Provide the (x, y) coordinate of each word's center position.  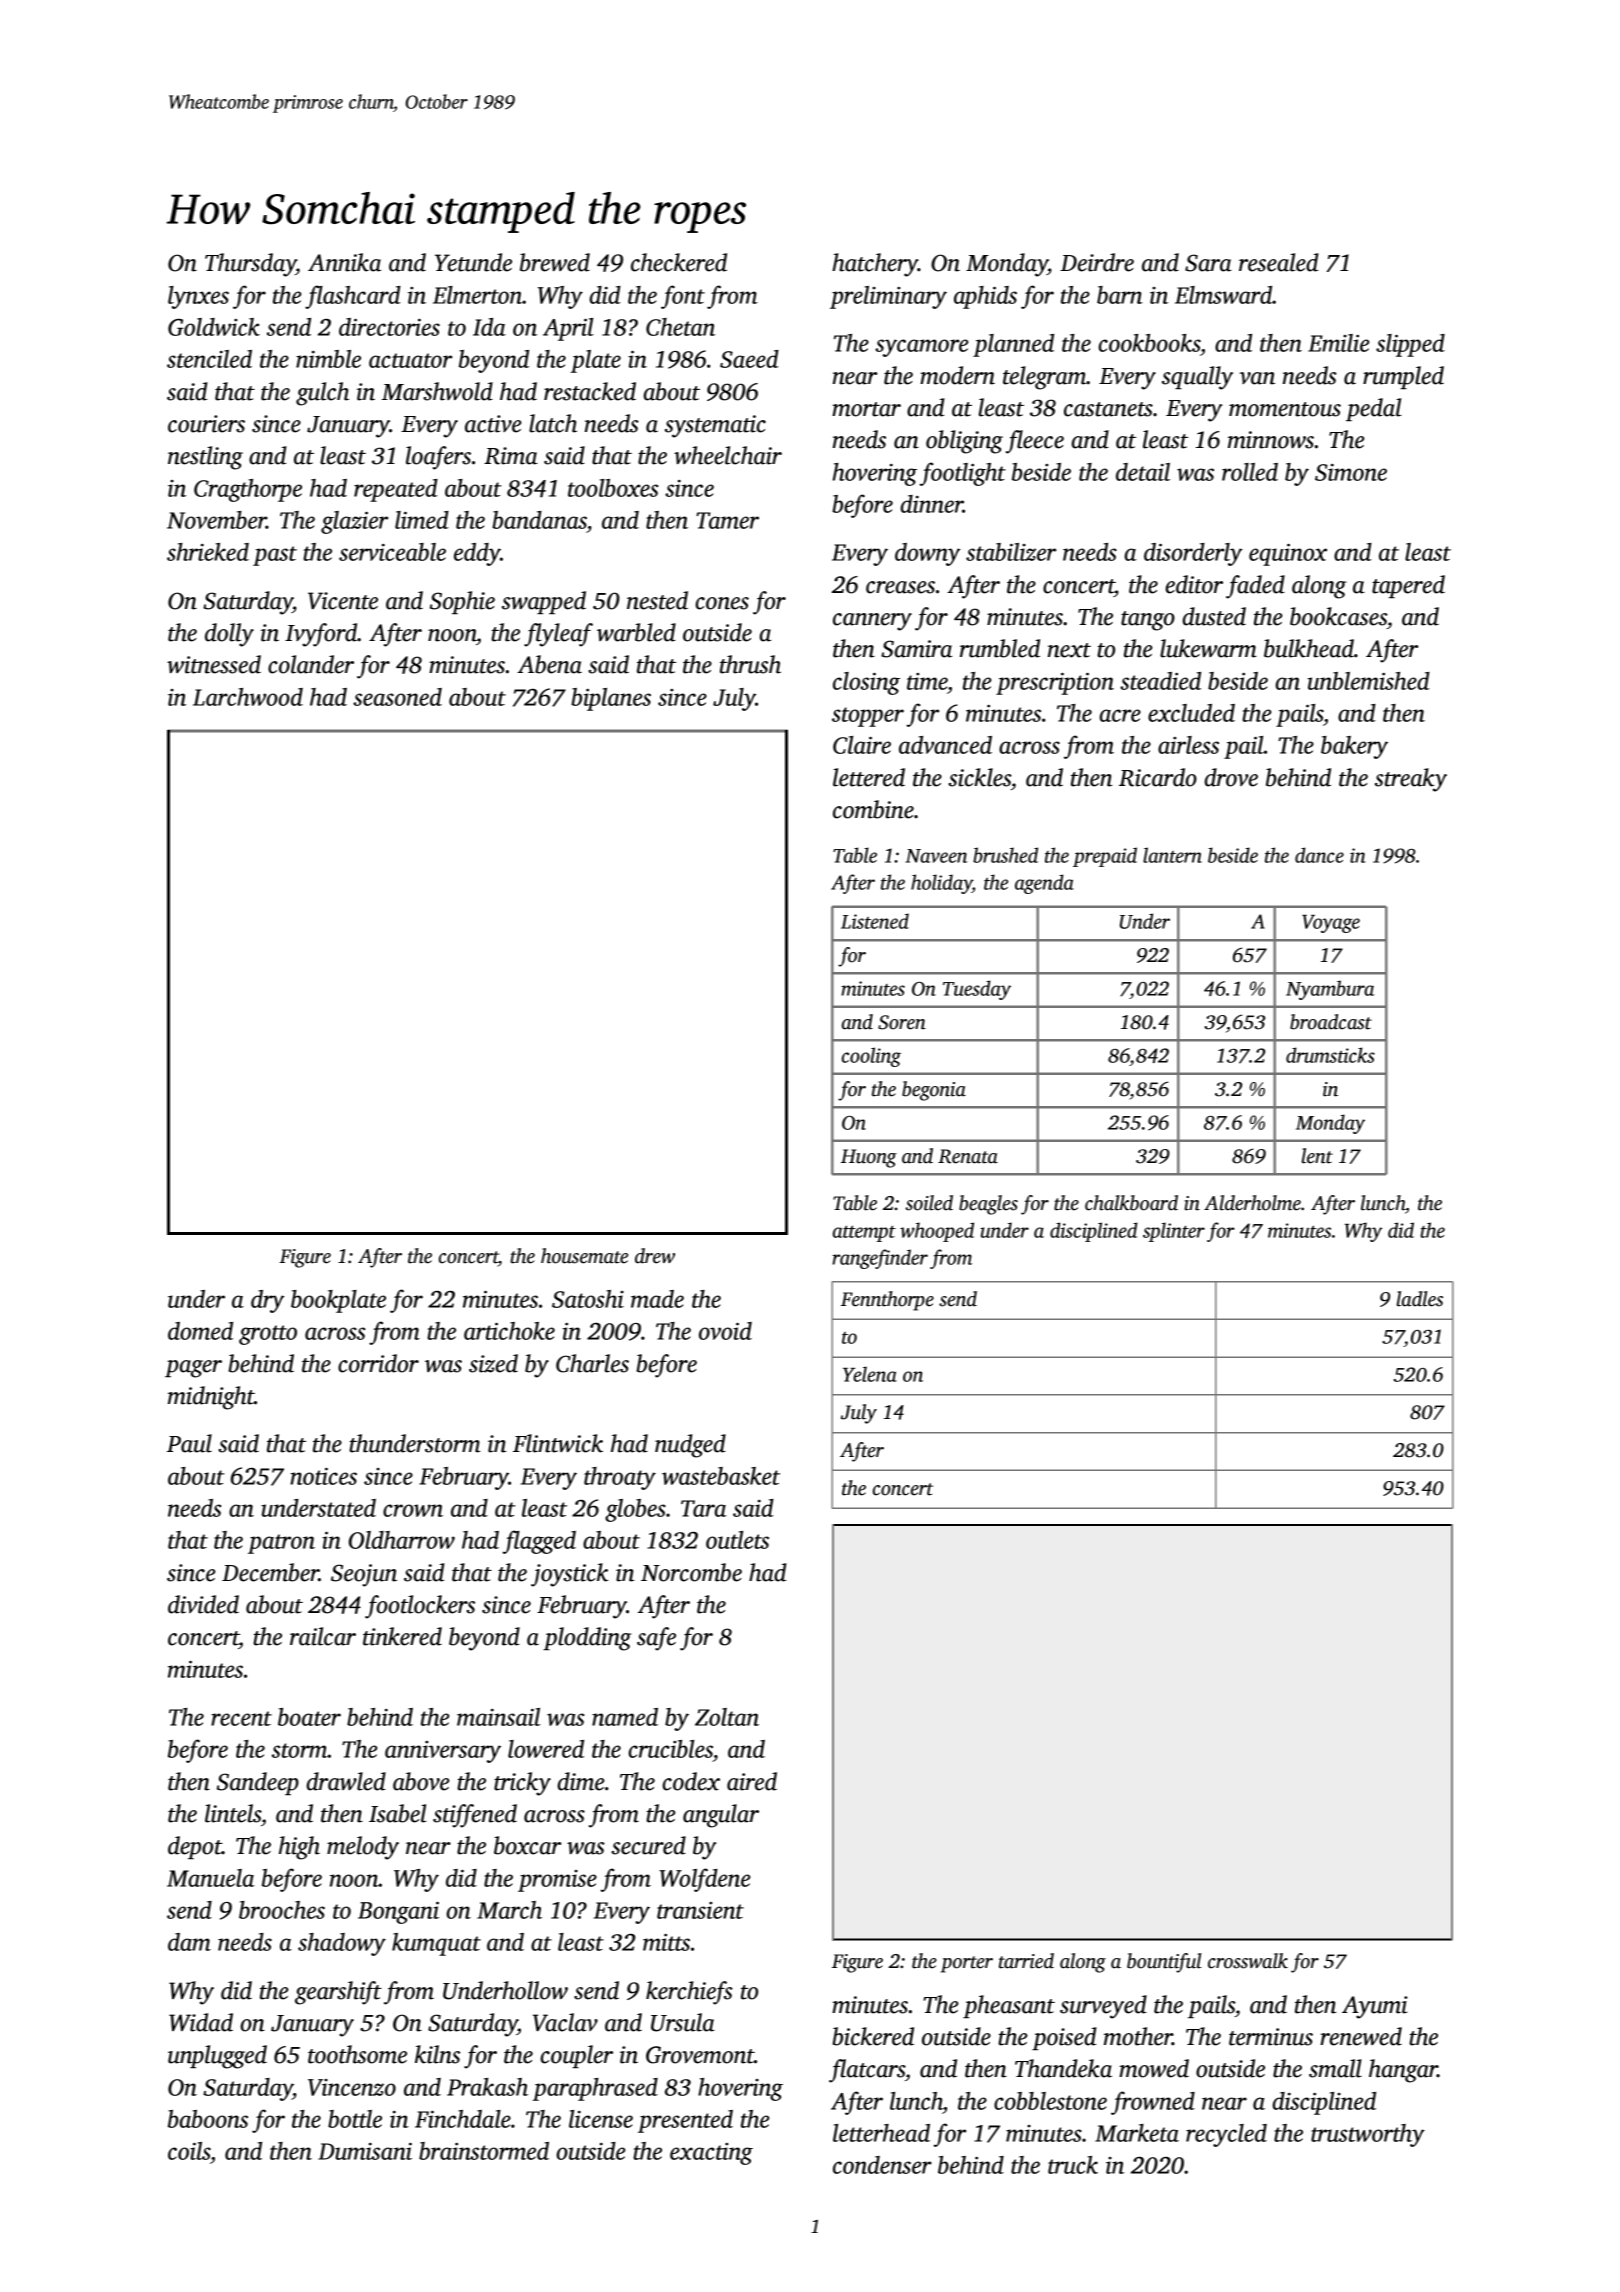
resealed (1279, 262)
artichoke (509, 1331)
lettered (869, 777)
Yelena (870, 1374)
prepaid (1105, 857)
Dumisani (365, 2151)
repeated (396, 490)
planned (1013, 345)
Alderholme (1252, 1203)
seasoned (397, 697)
